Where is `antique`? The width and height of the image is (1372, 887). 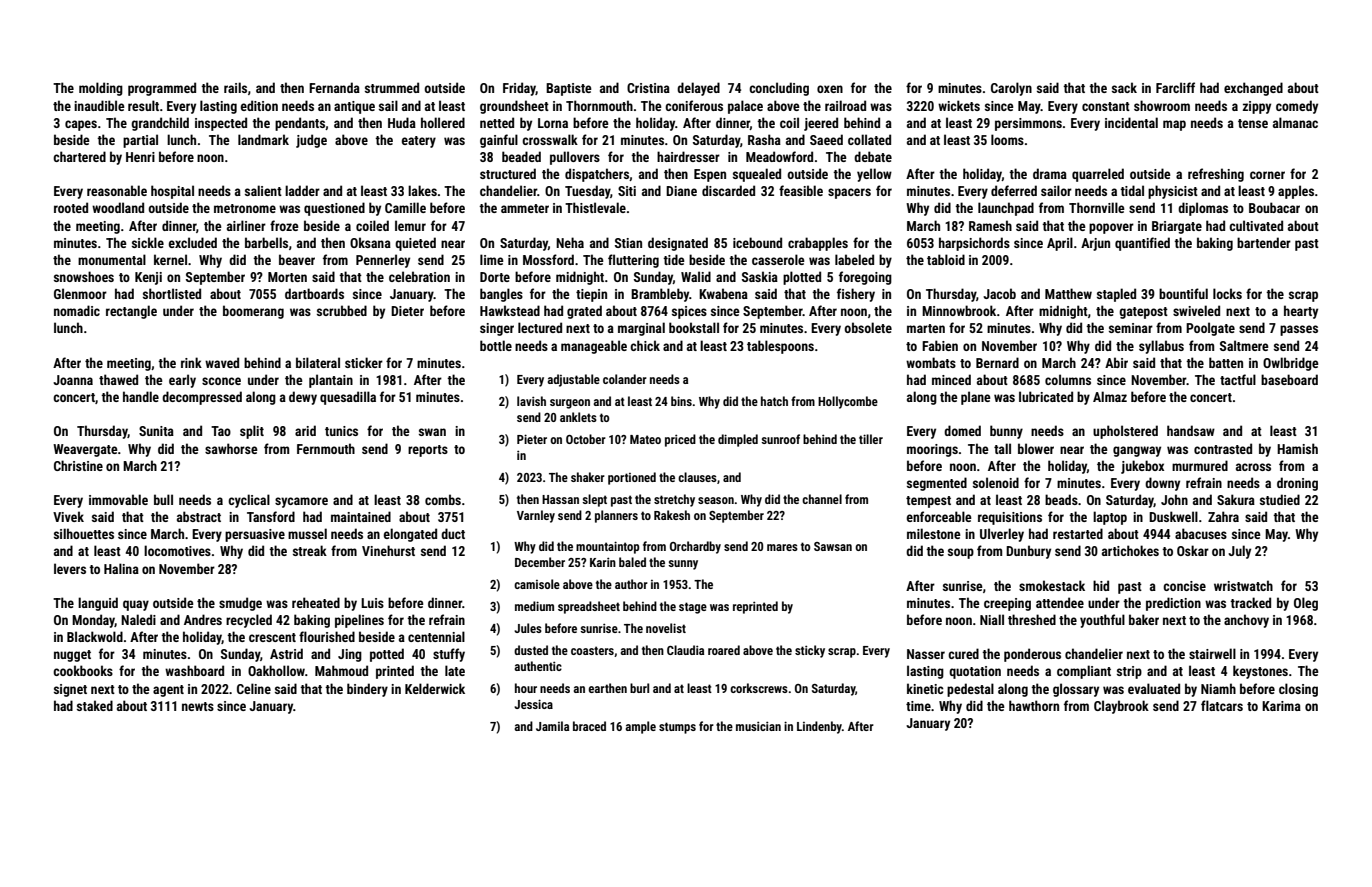 antique is located at coordinates (354, 107).
